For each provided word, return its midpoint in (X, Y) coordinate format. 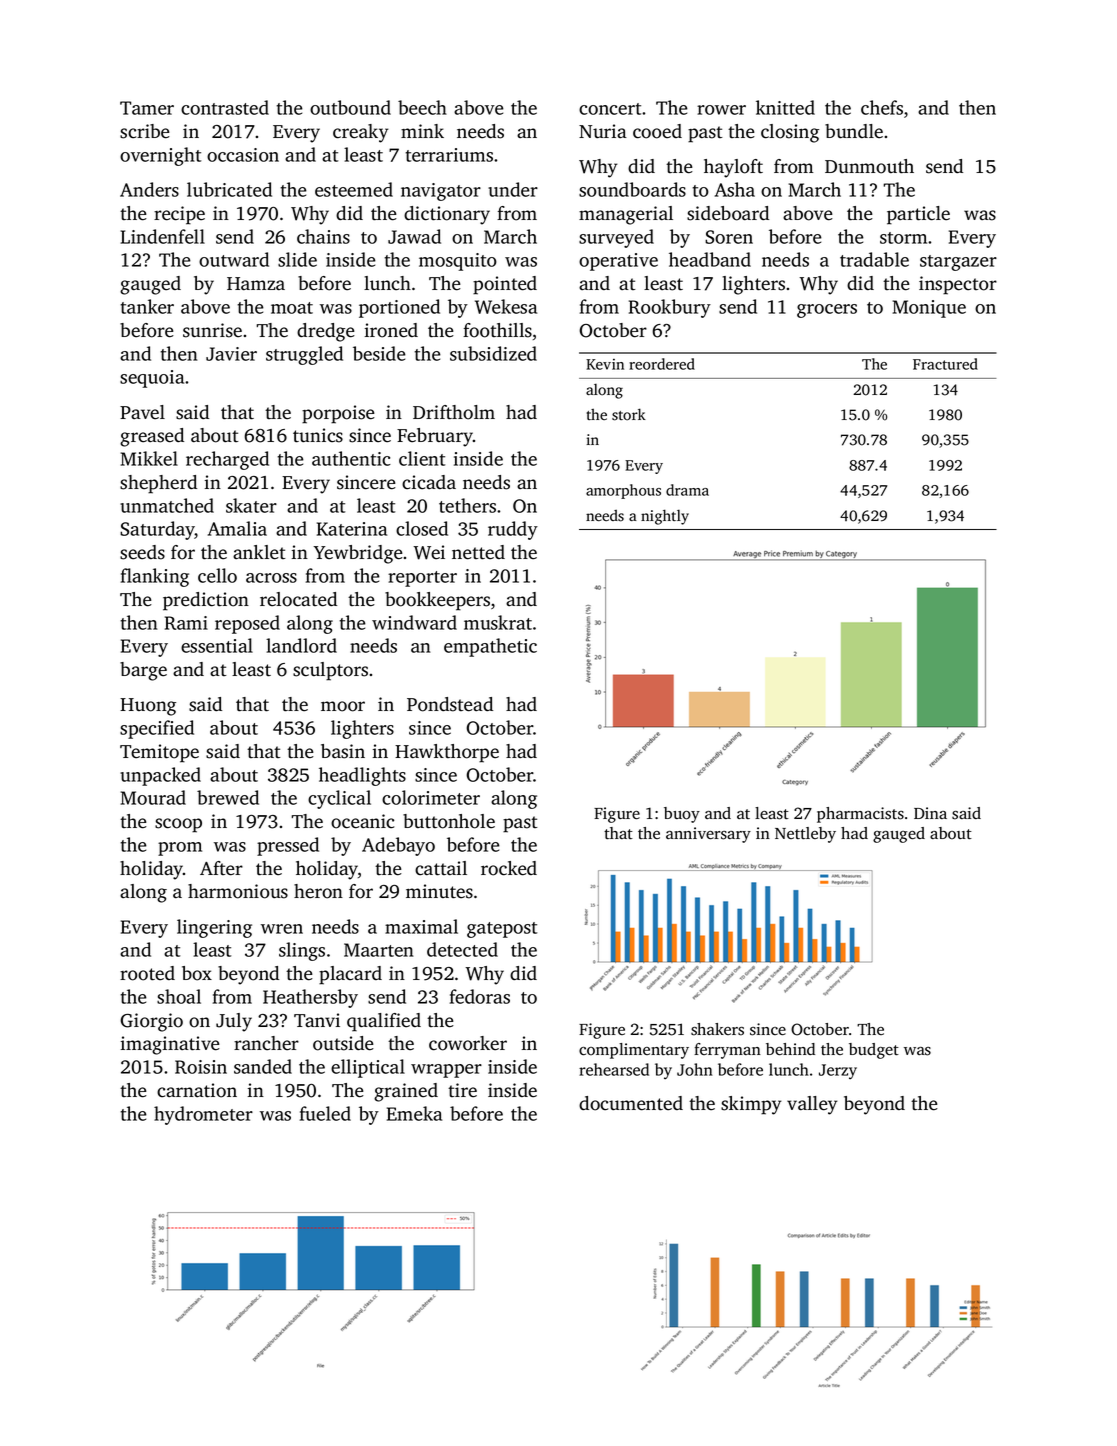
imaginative (170, 1045)
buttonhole (449, 821)
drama (687, 490)
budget (874, 1051)
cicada (429, 482)
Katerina (352, 529)
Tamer (147, 108)
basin (343, 751)
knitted (785, 107)
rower (721, 110)
